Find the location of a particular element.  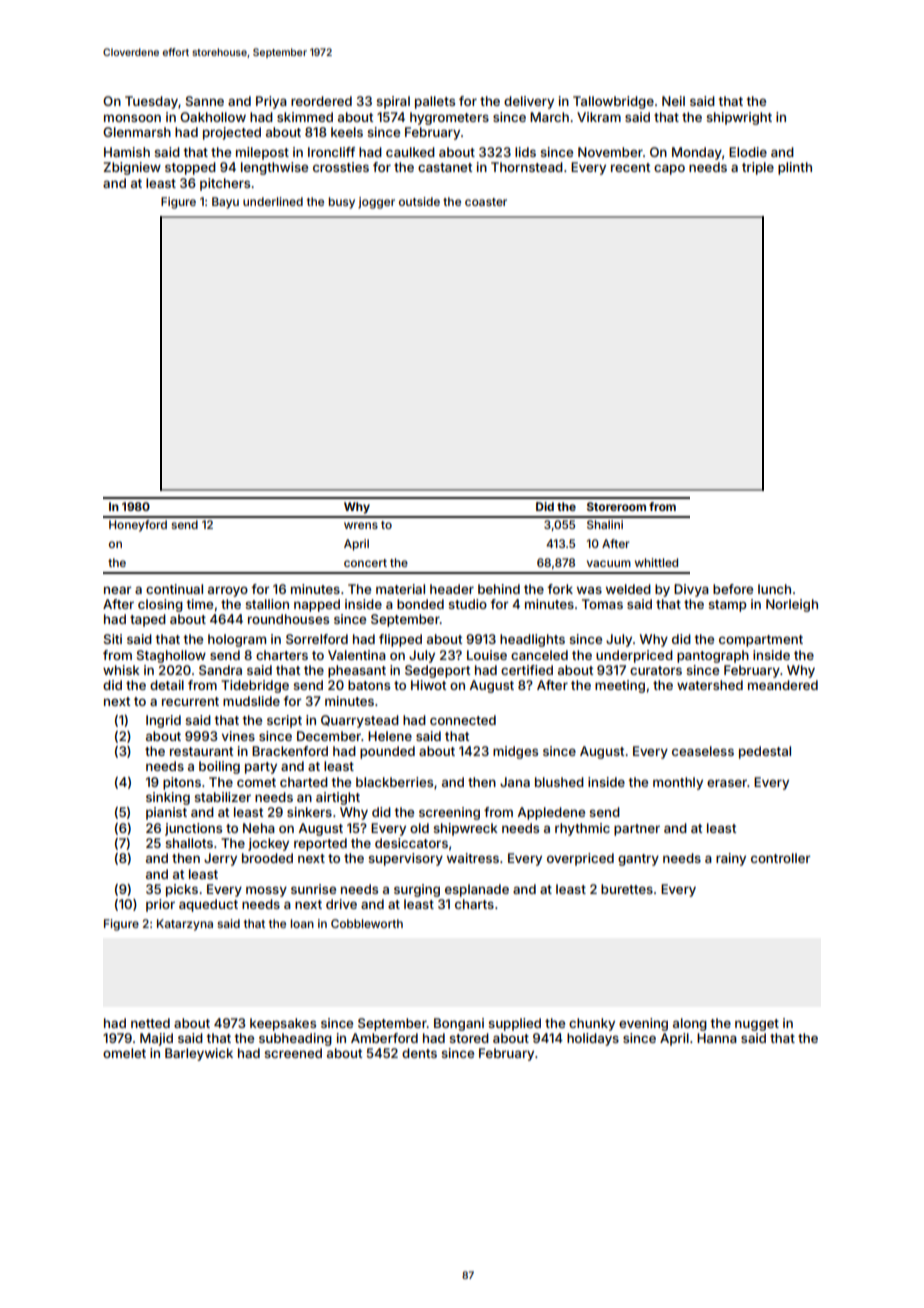

Bayu is located at coordinates (225, 203).
